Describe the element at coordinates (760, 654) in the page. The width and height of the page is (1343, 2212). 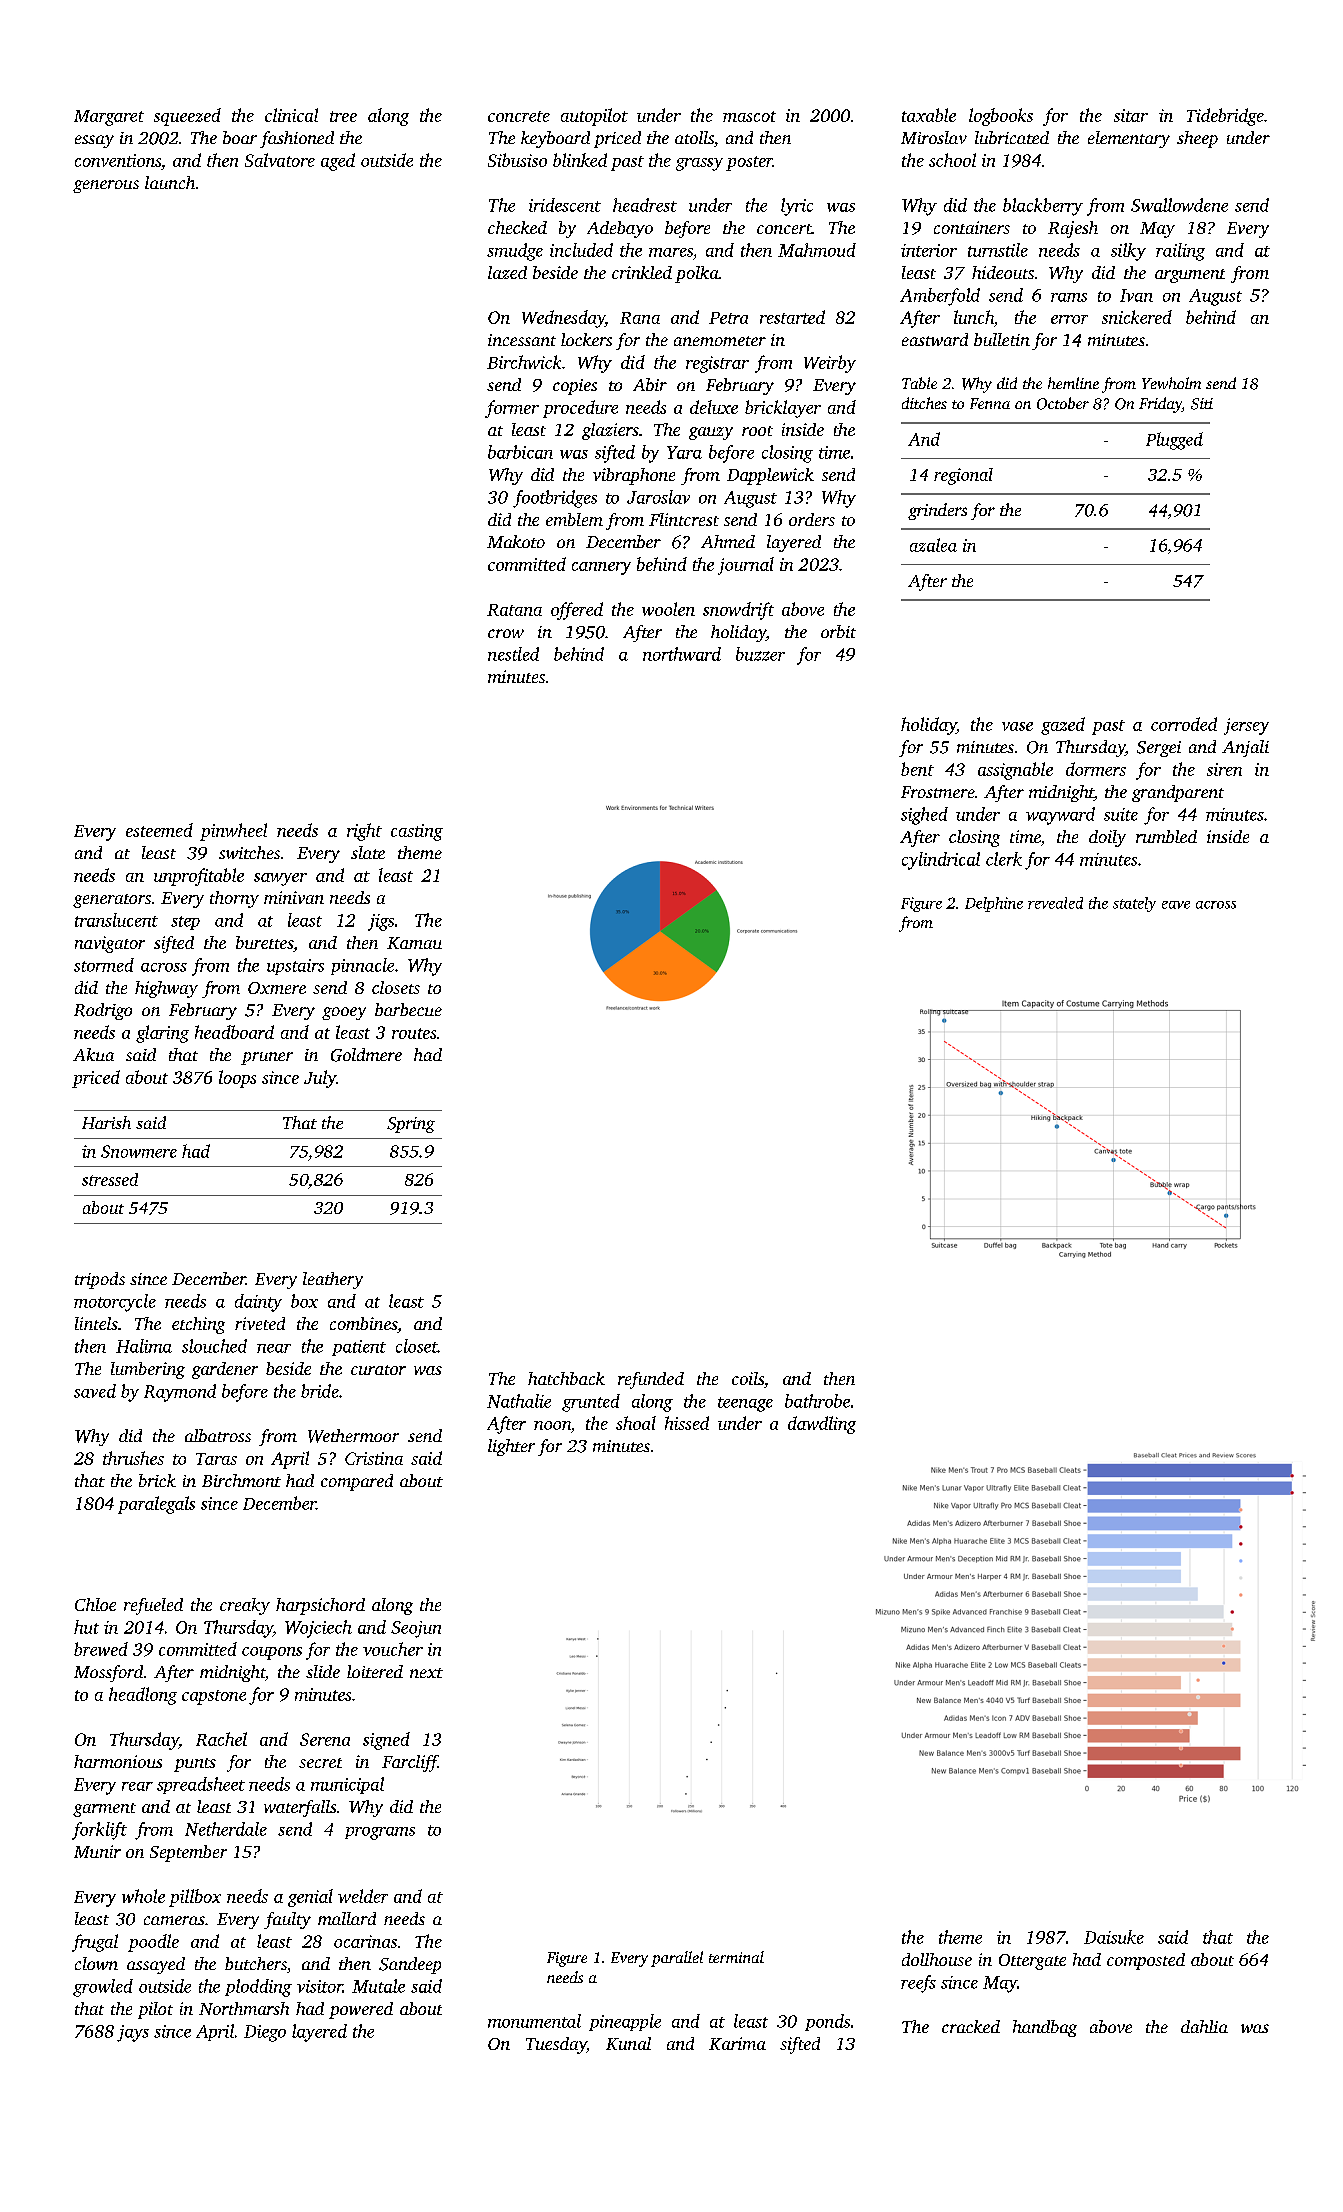
I see `buzzer` at that location.
